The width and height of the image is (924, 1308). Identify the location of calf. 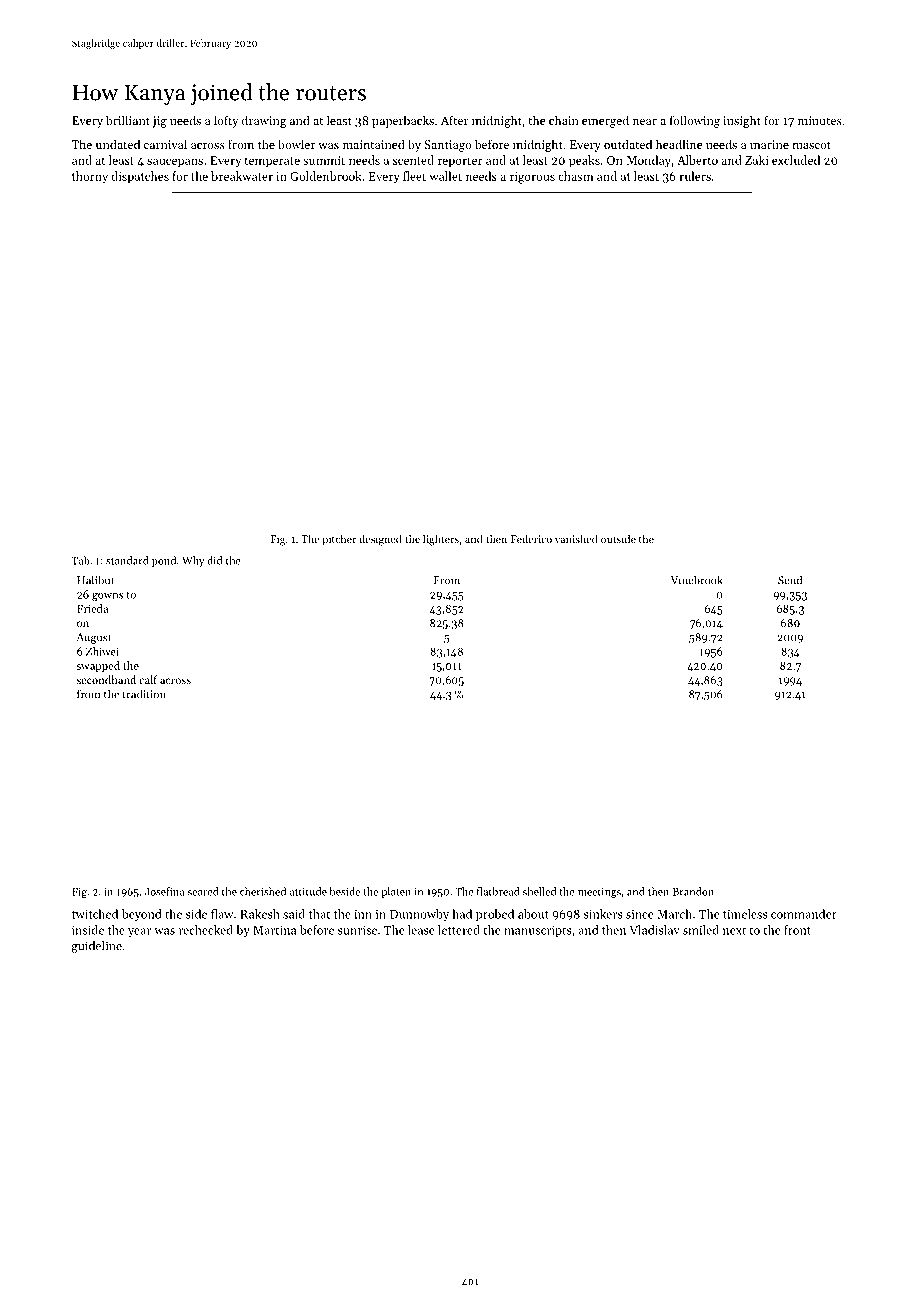
(148, 679).
